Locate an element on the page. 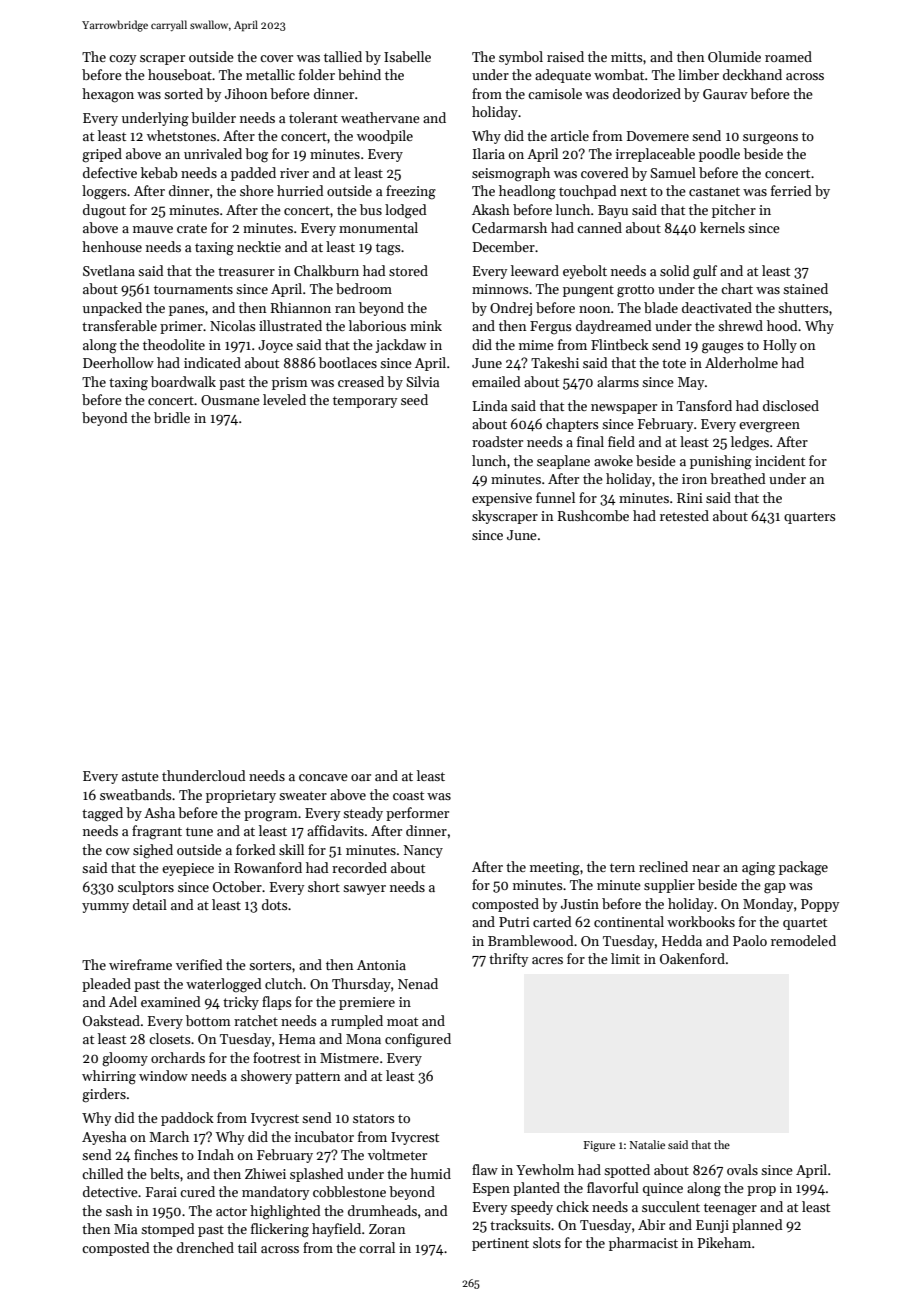 The width and height of the document is (924, 1308). cozy is located at coordinates (122, 60).
